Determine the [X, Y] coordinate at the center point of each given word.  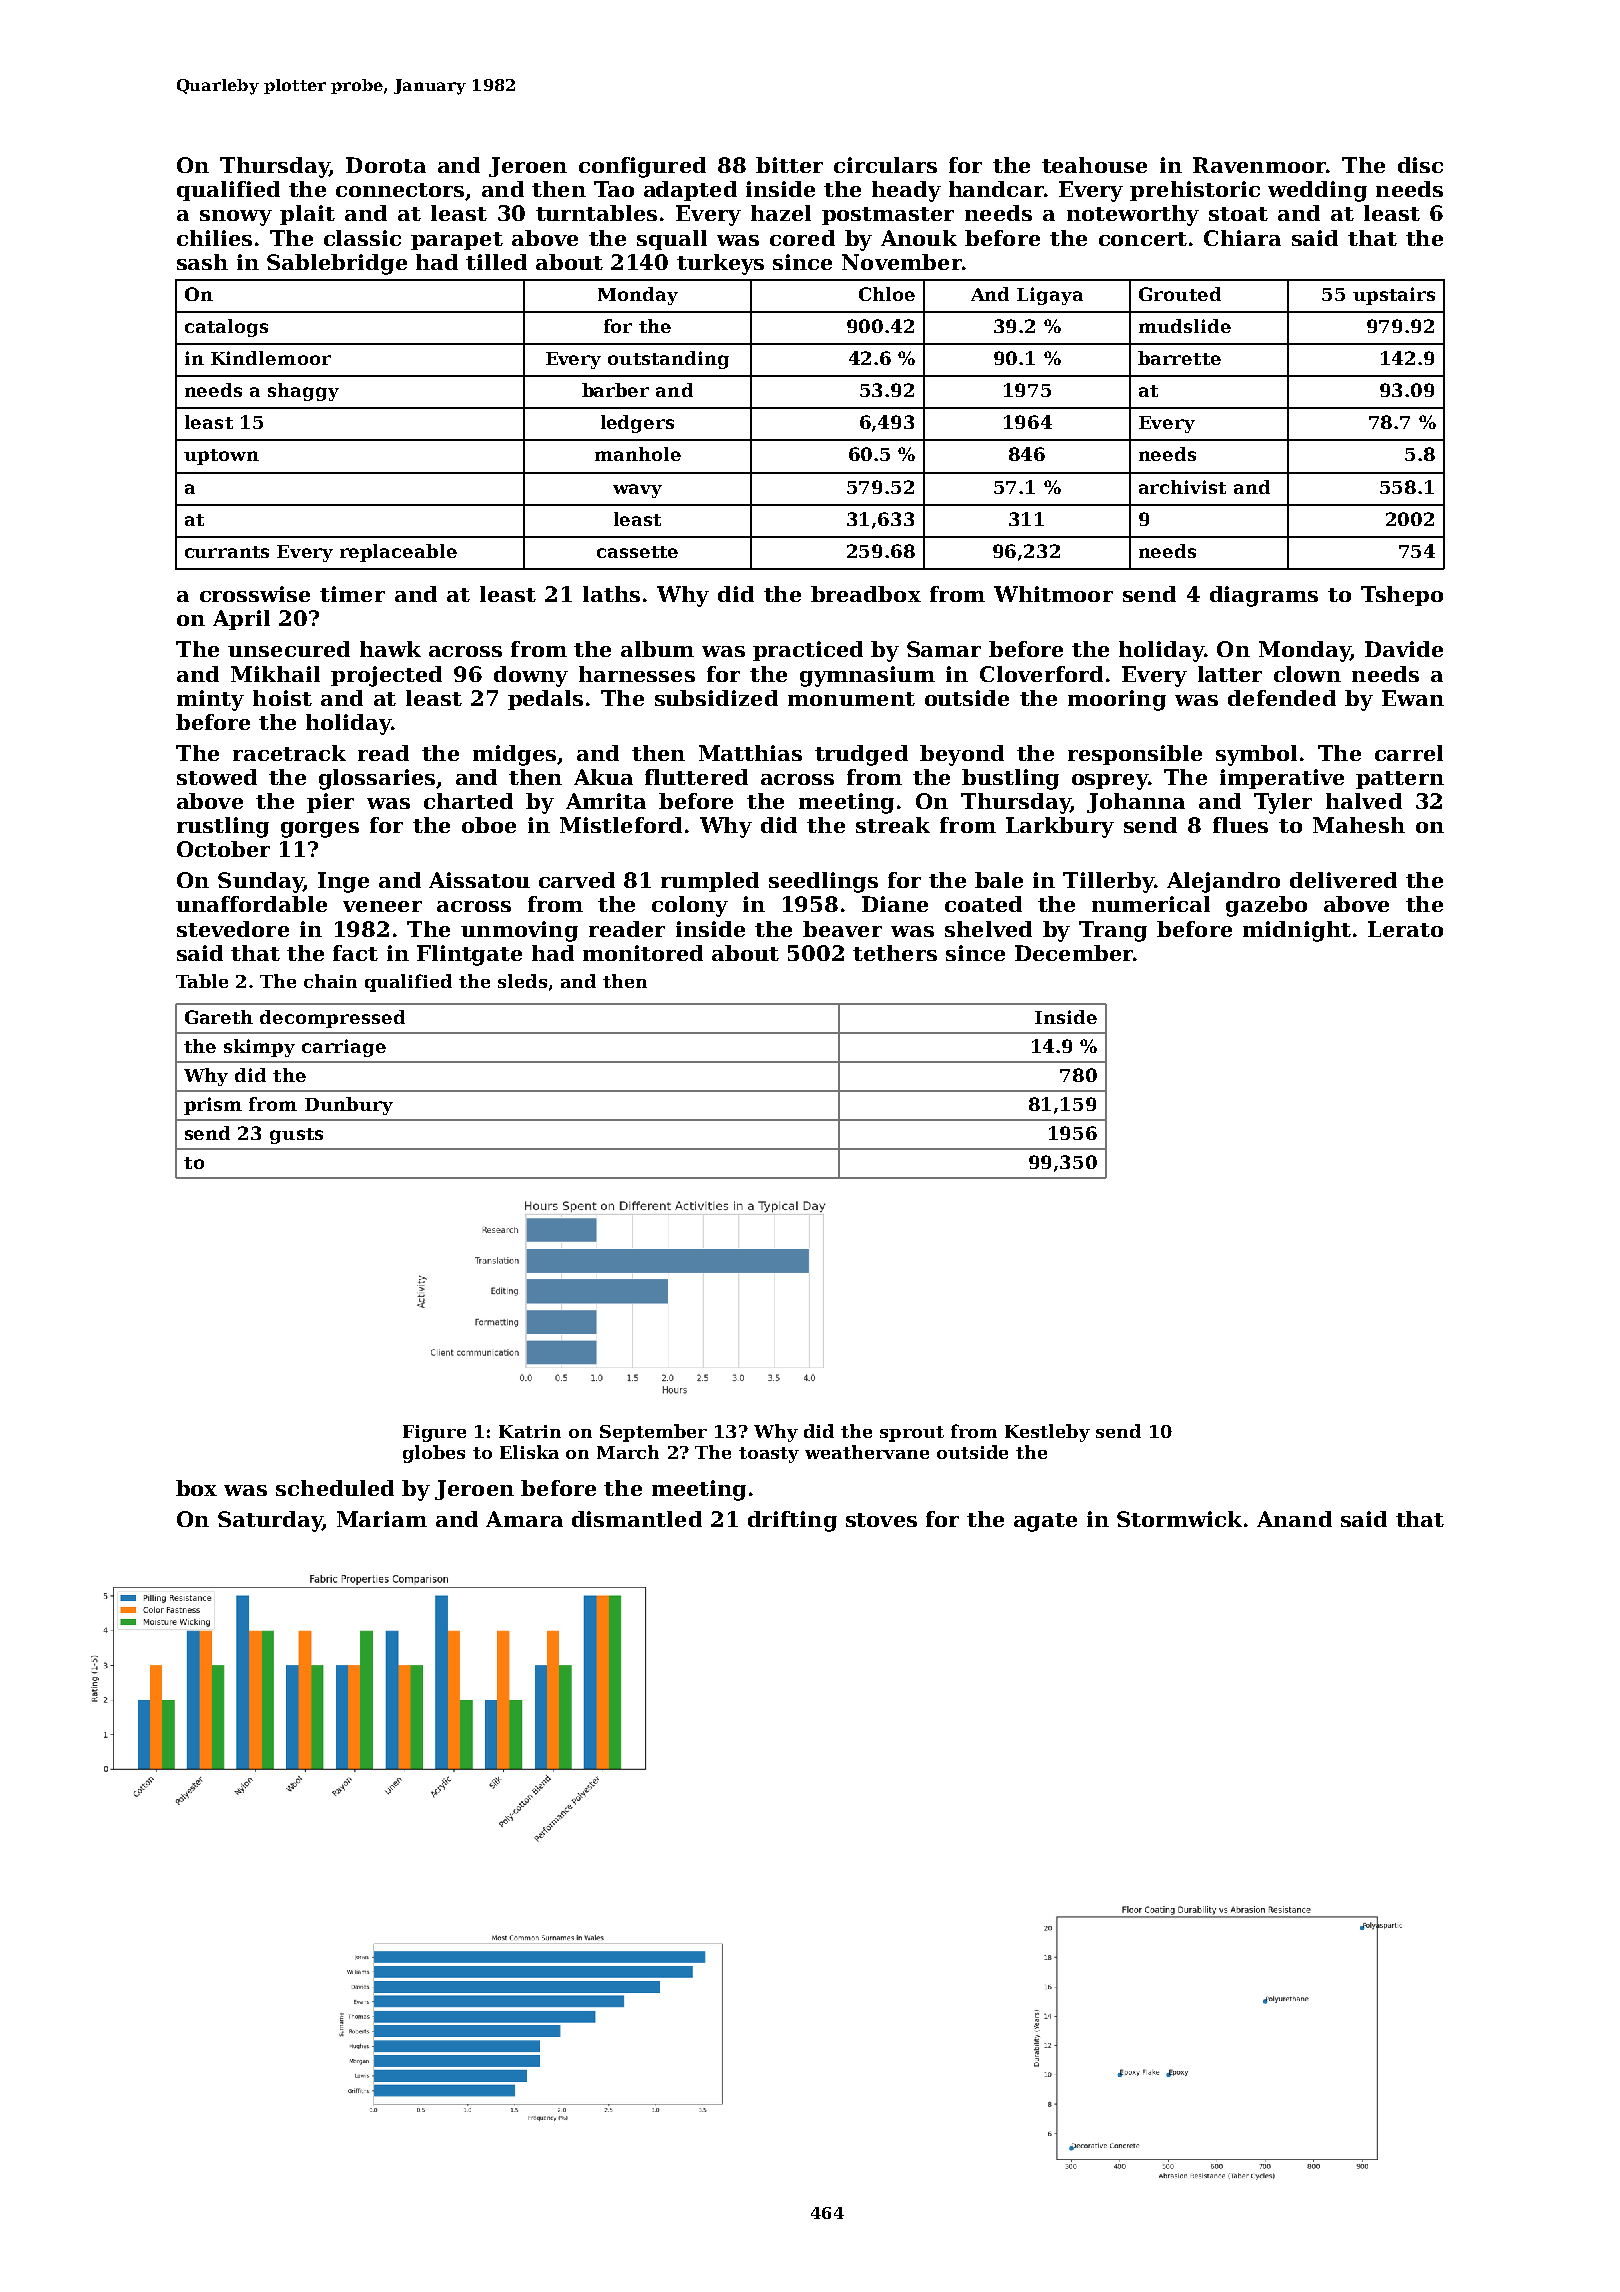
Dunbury [349, 1106]
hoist [282, 698]
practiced [808, 651]
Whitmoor [1053, 594]
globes [434, 1454]
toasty [769, 1455]
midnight [1297, 931]
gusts [296, 1136]
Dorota [386, 165]
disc [1420, 165]
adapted [690, 191]
